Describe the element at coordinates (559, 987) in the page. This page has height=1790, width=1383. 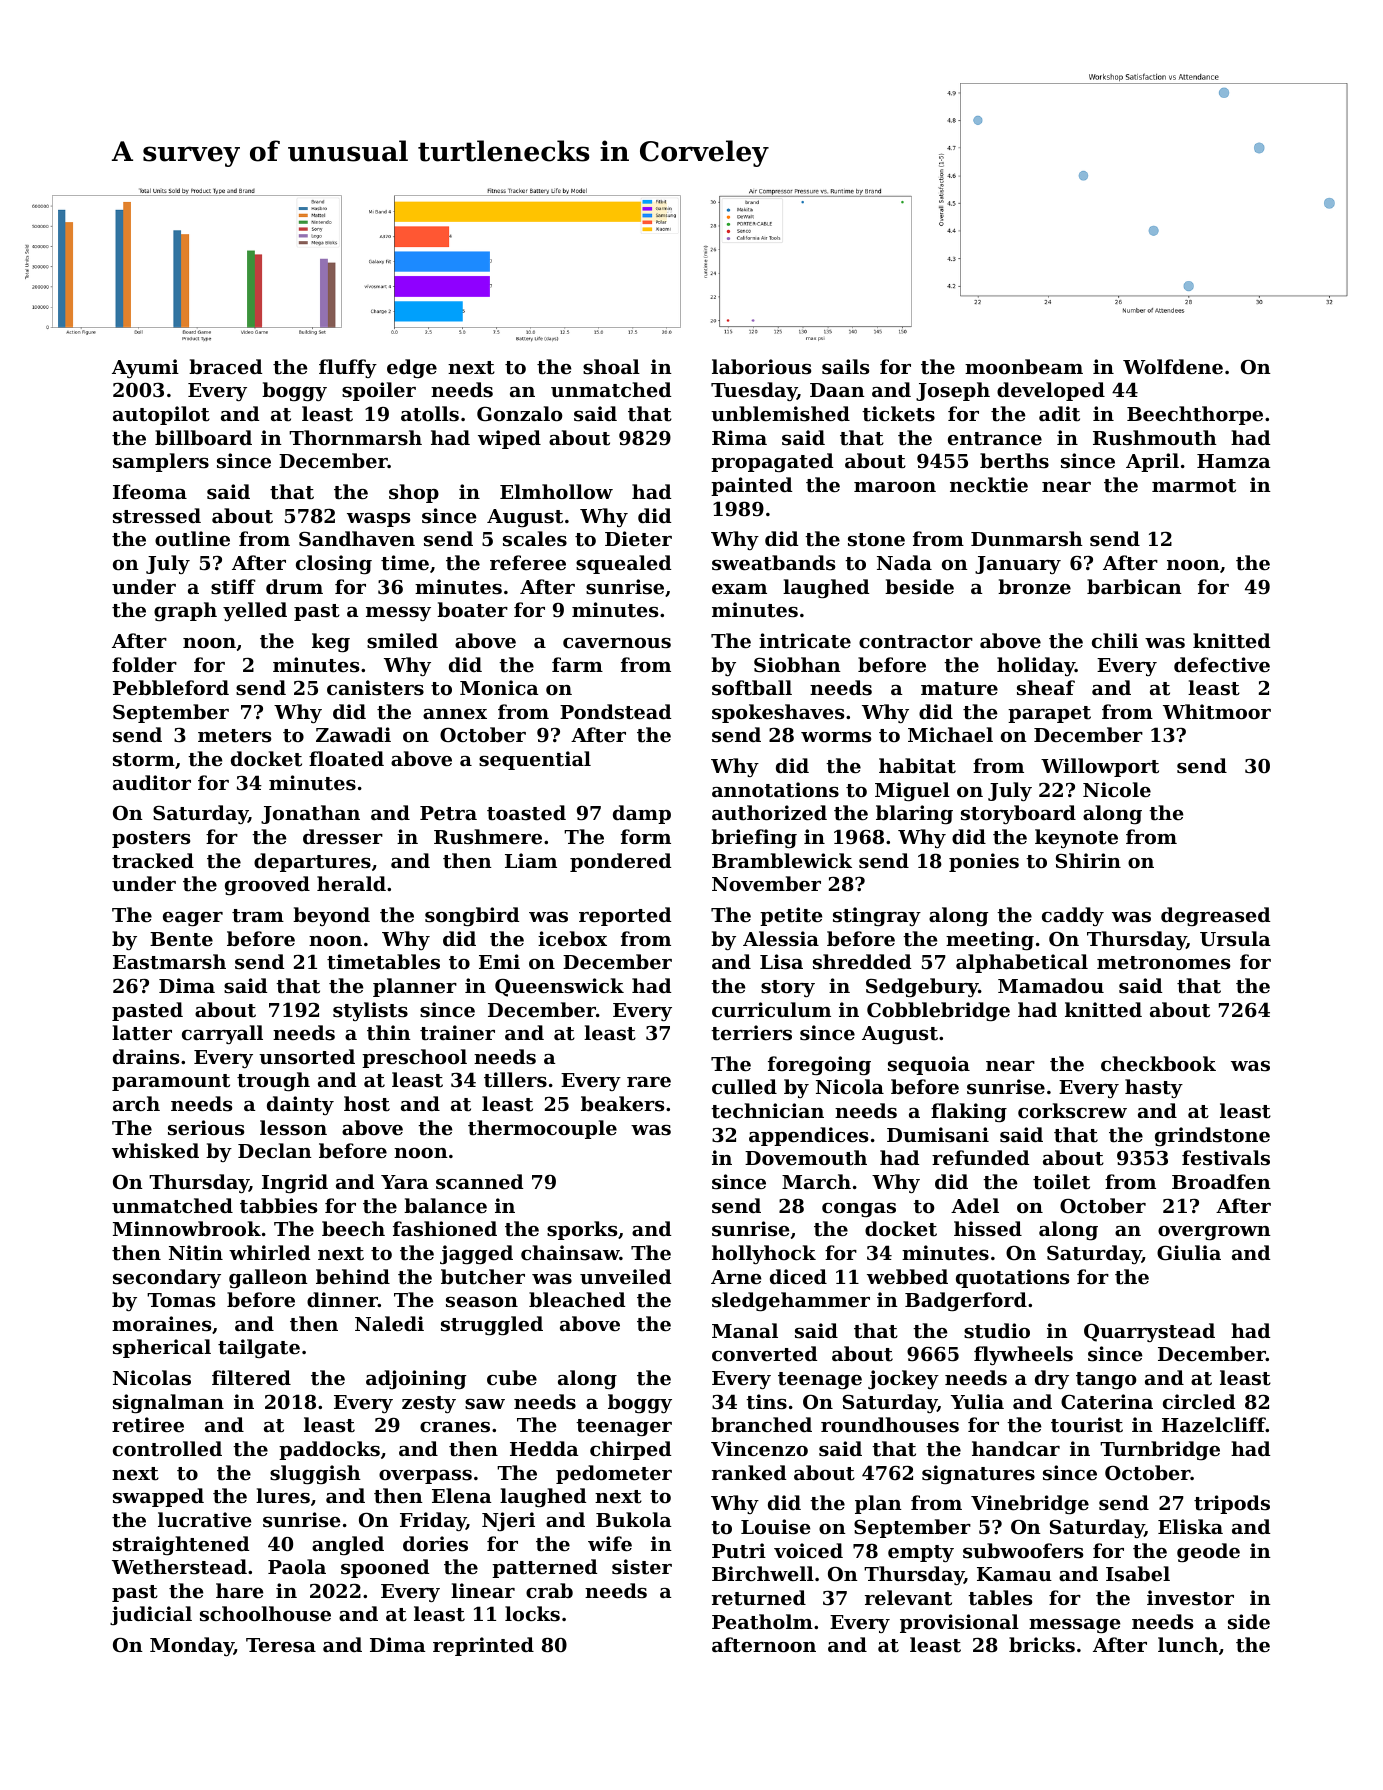
I see `Queenswick` at that location.
